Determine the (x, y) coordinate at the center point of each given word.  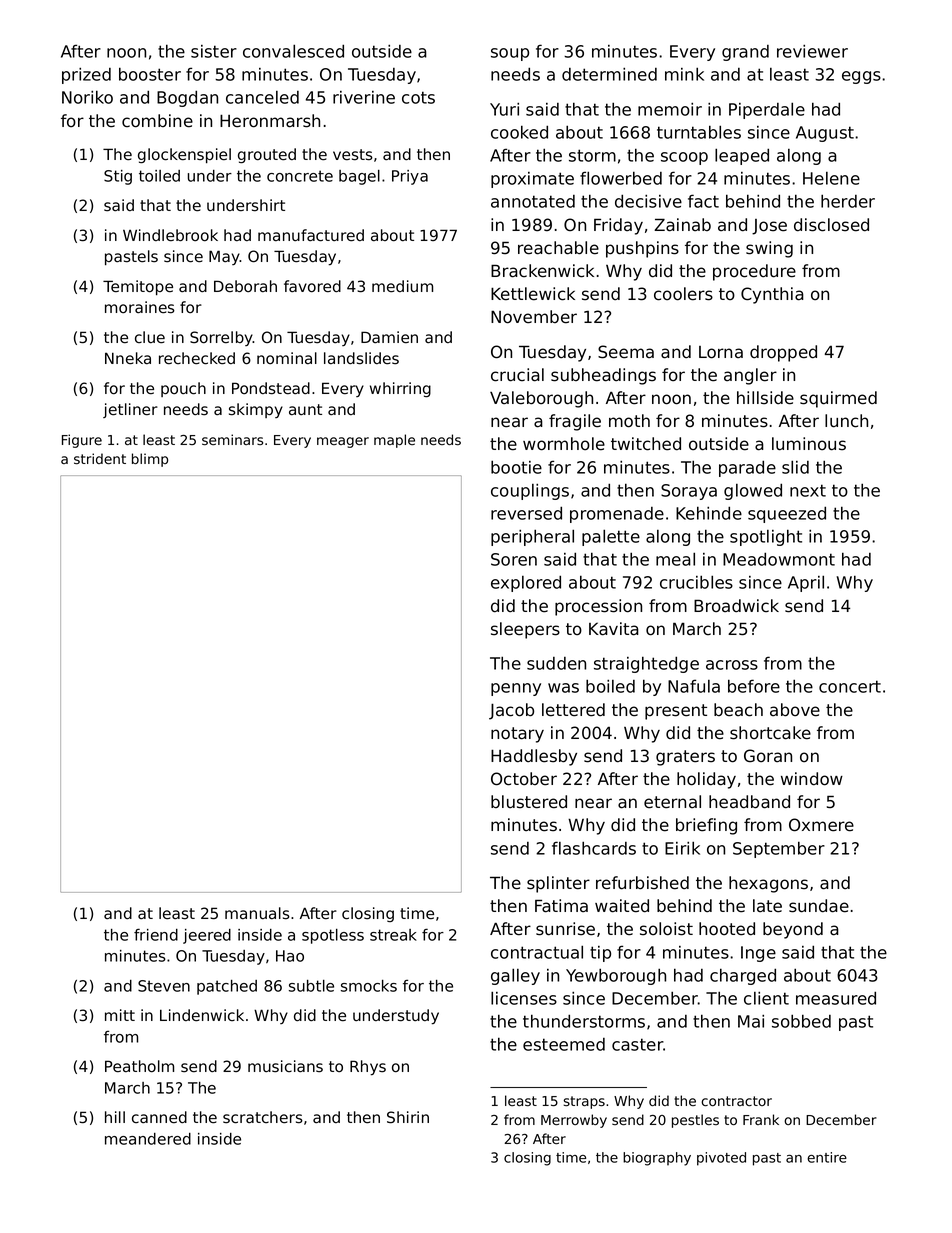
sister (214, 51)
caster (638, 1044)
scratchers (263, 1117)
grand (745, 53)
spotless (333, 936)
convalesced (293, 51)
